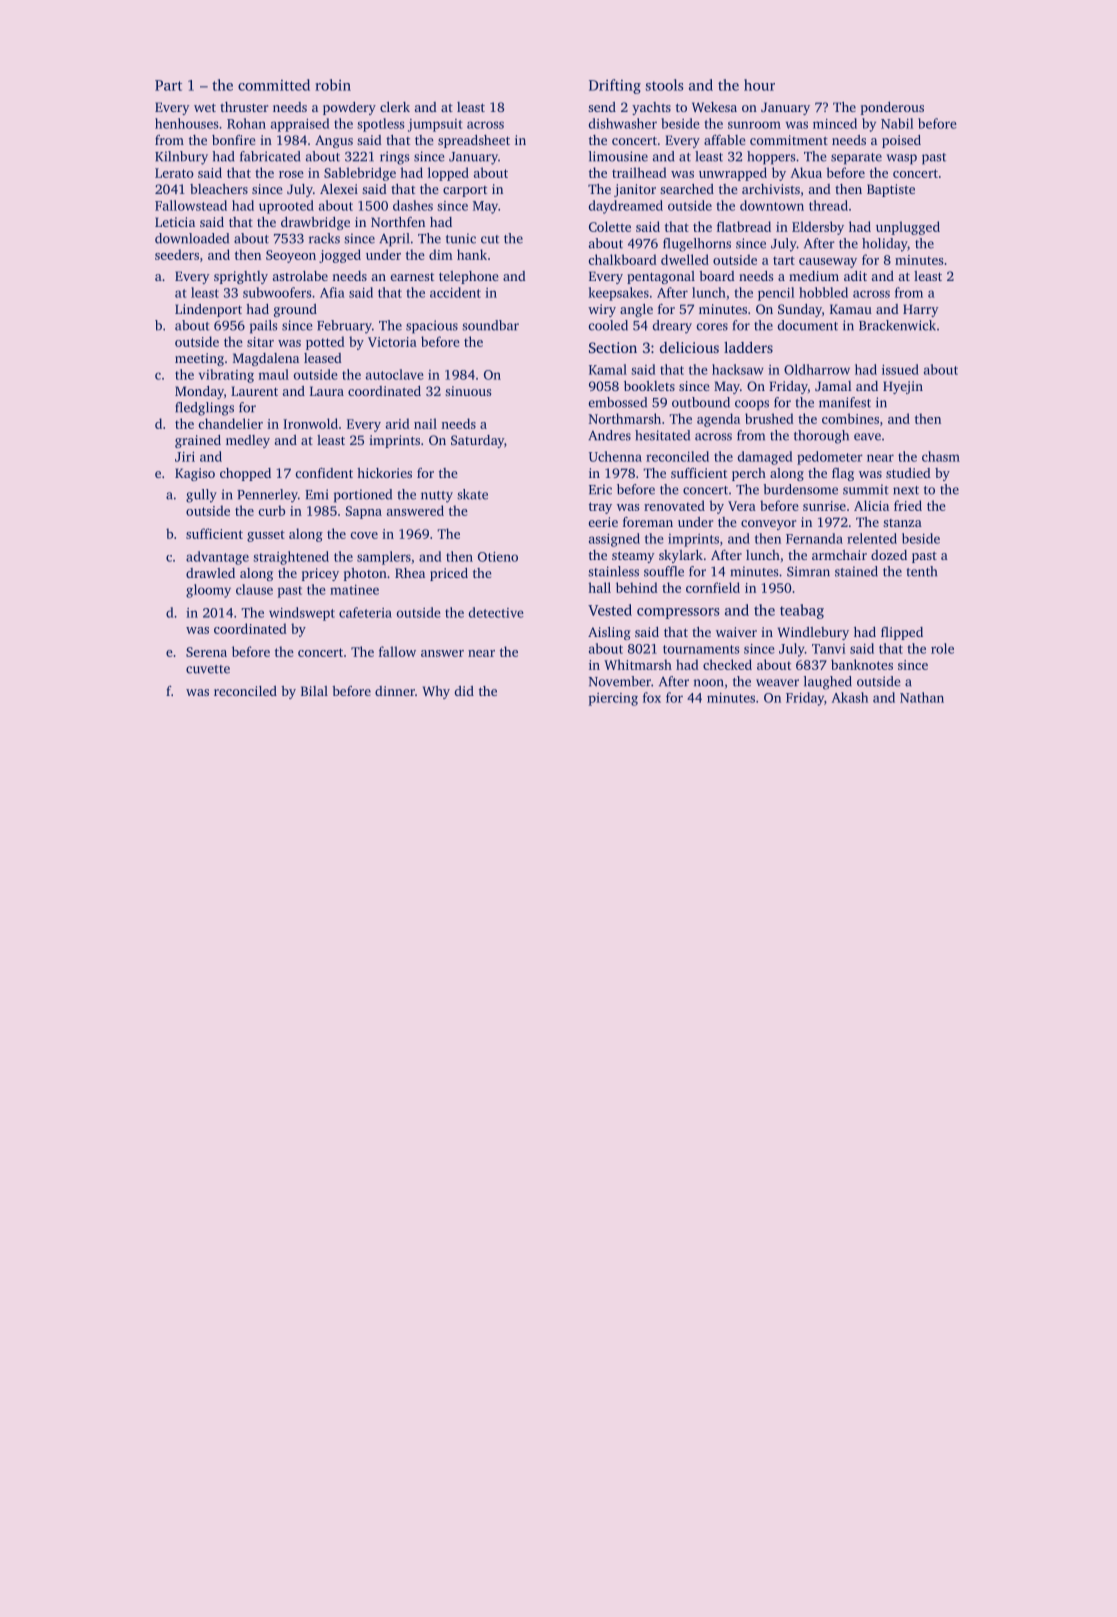 The width and height of the screenshot is (1117, 1617). What do you see at coordinates (208, 669) in the screenshot?
I see `cuvette` at bounding box center [208, 669].
